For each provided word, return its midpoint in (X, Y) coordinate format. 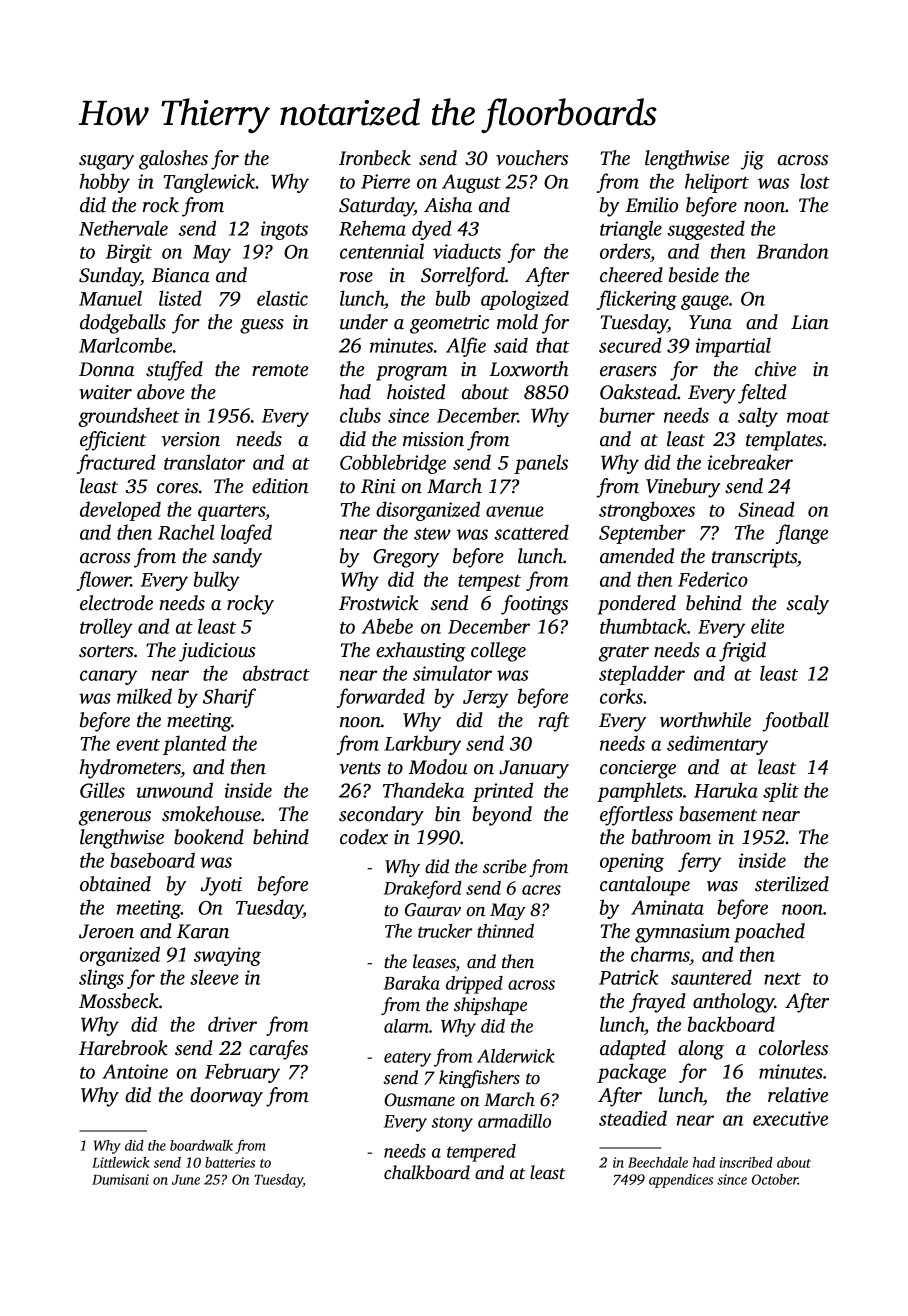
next (782, 979)
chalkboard (427, 1172)
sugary (106, 162)
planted (194, 745)
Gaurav (433, 910)
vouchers (532, 158)
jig (752, 160)
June (186, 1180)
